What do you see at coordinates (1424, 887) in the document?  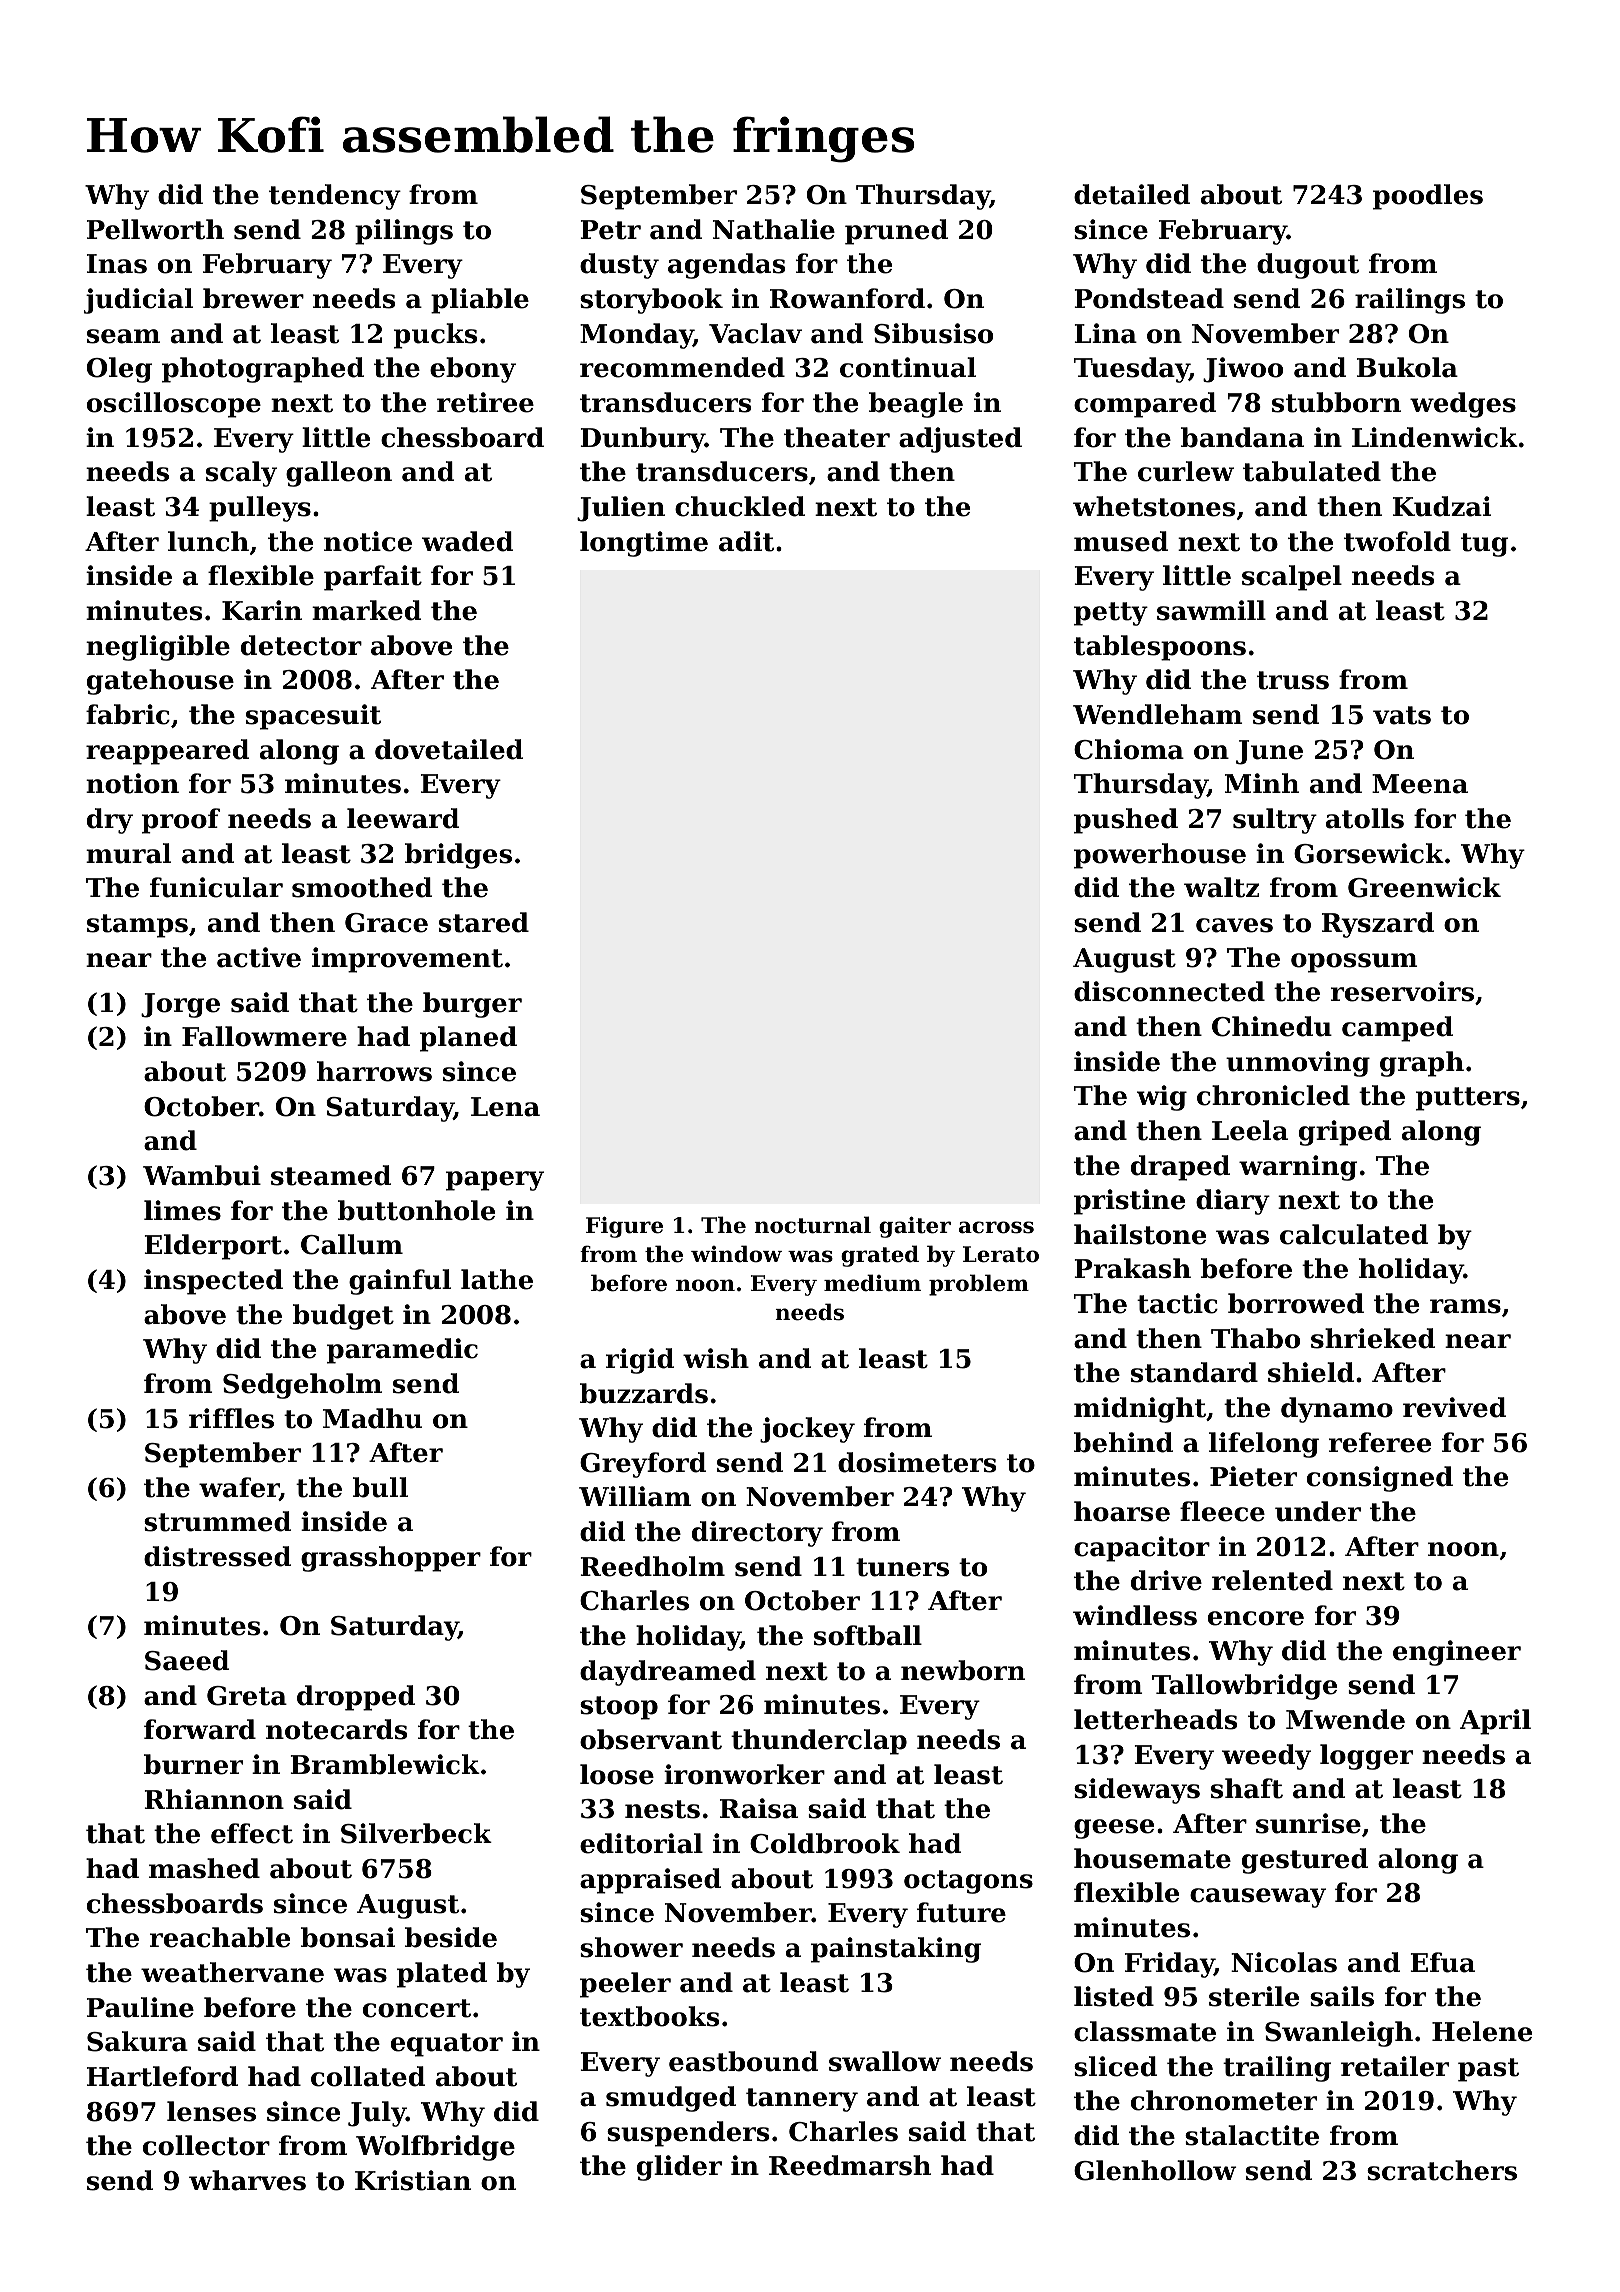 I see `Greenwick` at bounding box center [1424, 887].
